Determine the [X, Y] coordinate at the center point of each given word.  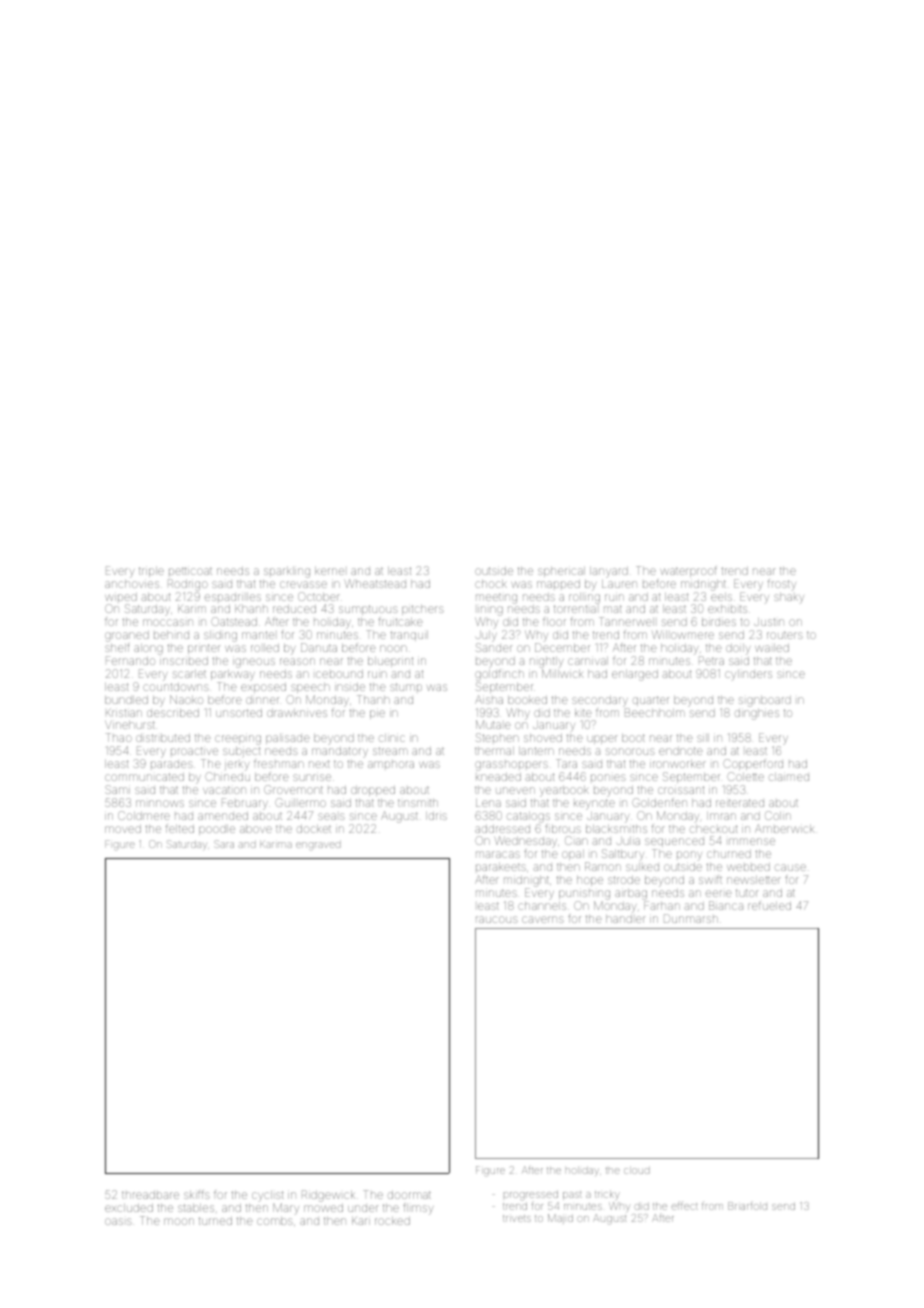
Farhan [662, 905]
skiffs [197, 1194]
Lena [488, 803]
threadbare [150, 1195]
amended [223, 816]
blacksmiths [616, 829]
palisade [287, 739]
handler [625, 919]
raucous [497, 919]
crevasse [303, 584]
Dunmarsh [691, 918]
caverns [543, 919]
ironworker [678, 764]
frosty [782, 585]
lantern [536, 751]
